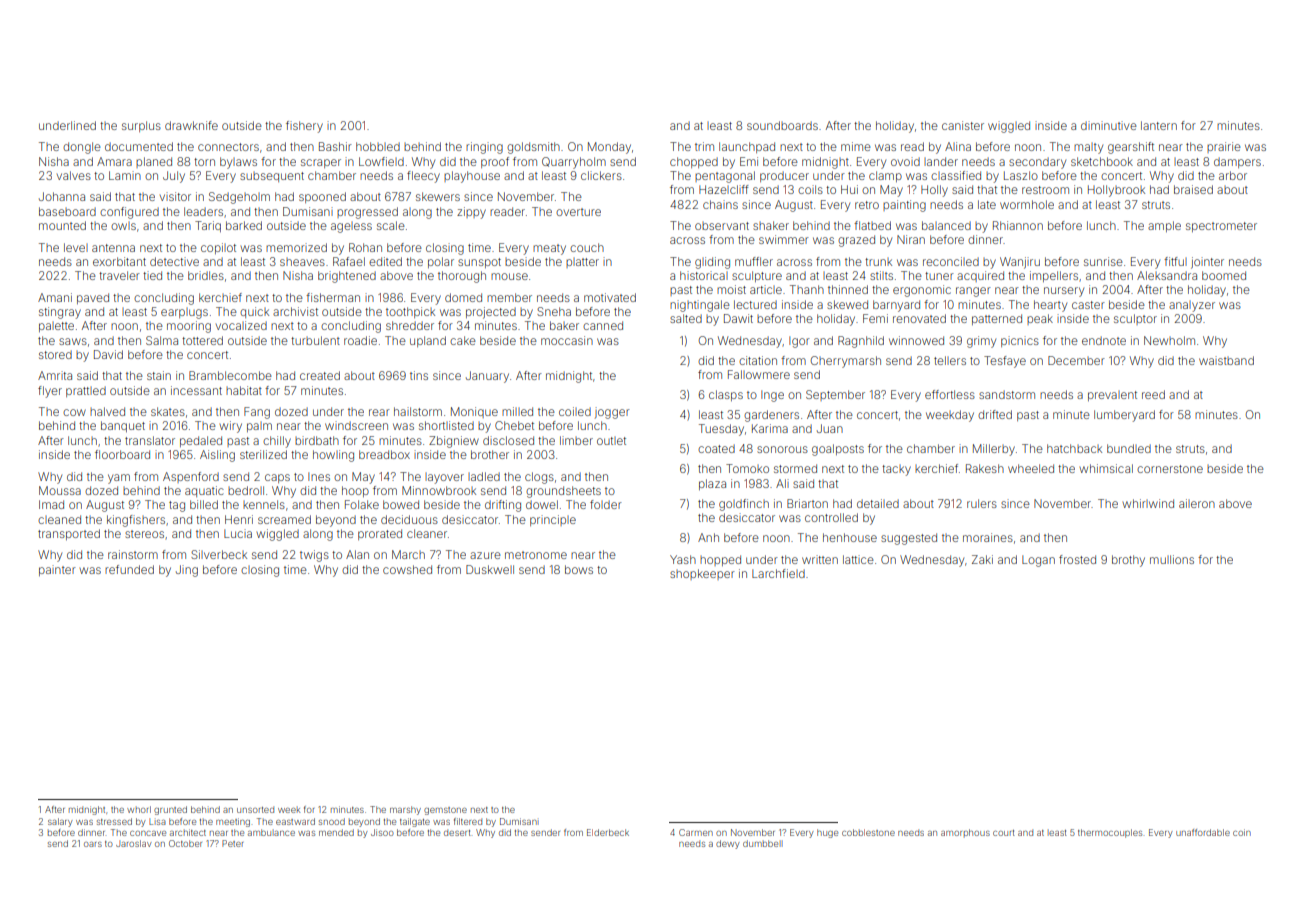  What do you see at coordinates (702, 574) in the image?
I see `shopkeeper` at bounding box center [702, 574].
